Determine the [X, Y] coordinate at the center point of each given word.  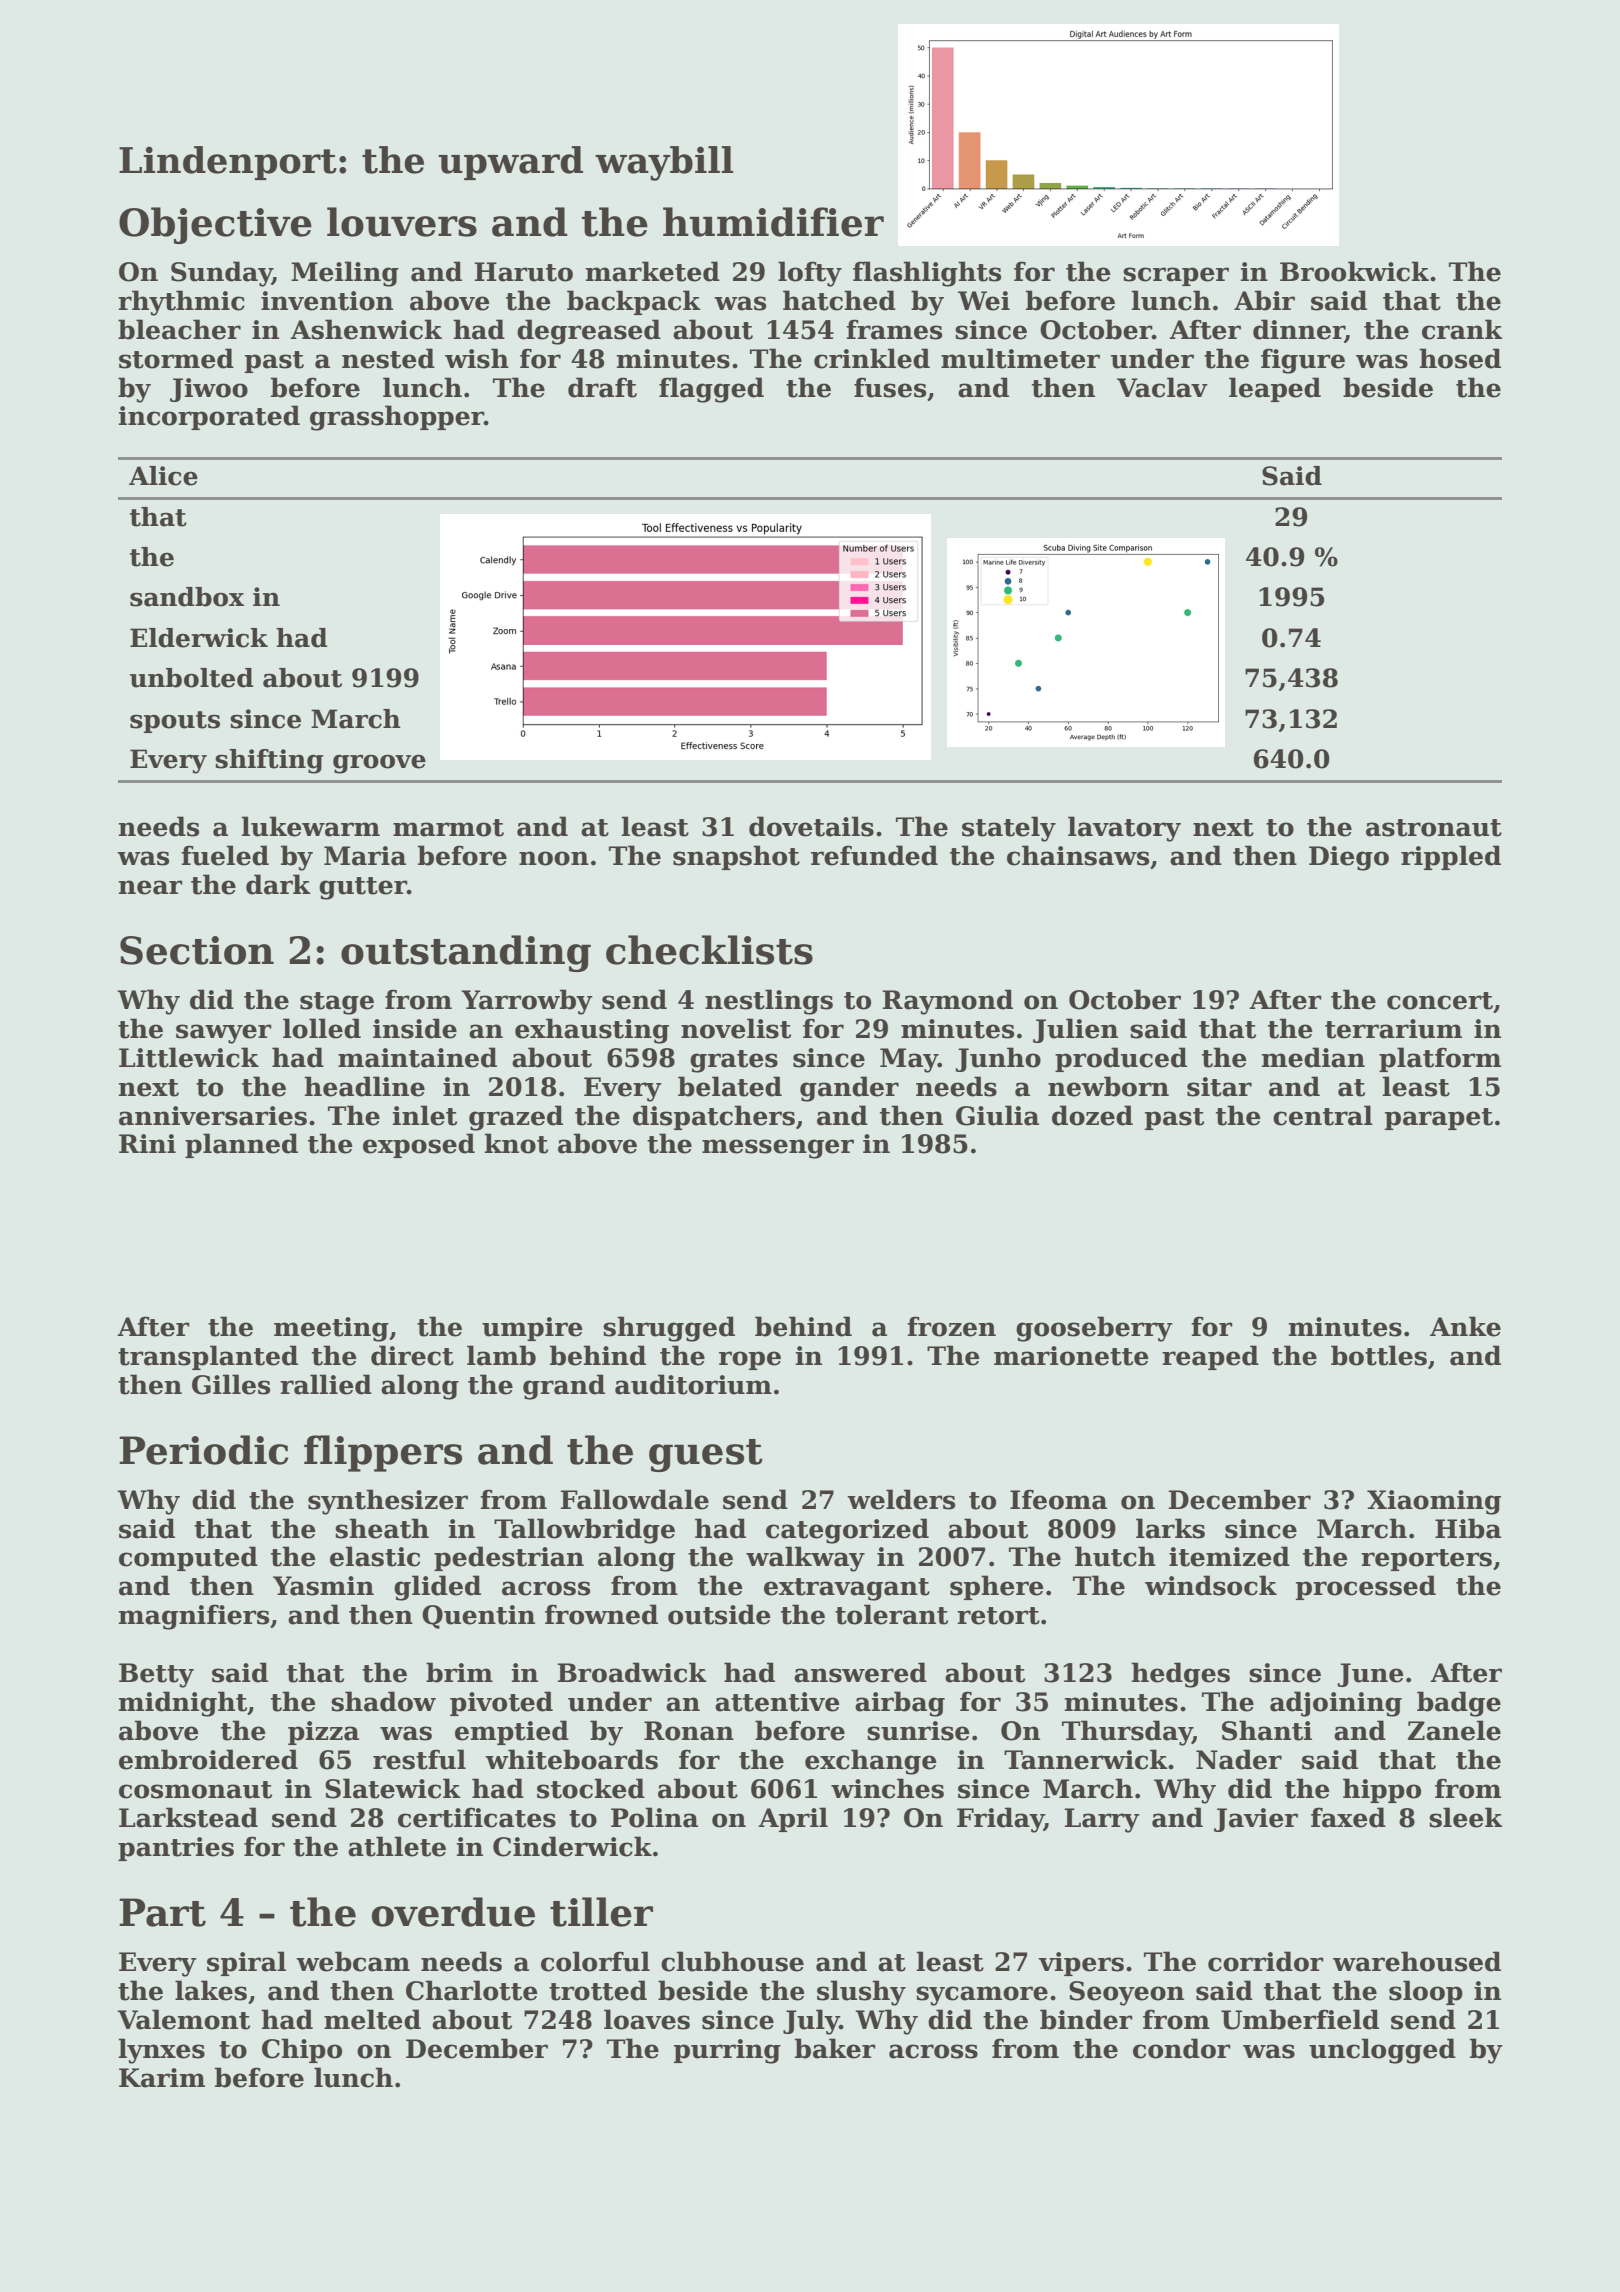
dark [278, 884]
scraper [1176, 276]
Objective [215, 225]
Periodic [203, 1450]
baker [835, 2048]
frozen [951, 1326]
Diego [1349, 858]
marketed [653, 271]
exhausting [592, 1031]
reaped [1210, 1357]
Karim [162, 2078]
